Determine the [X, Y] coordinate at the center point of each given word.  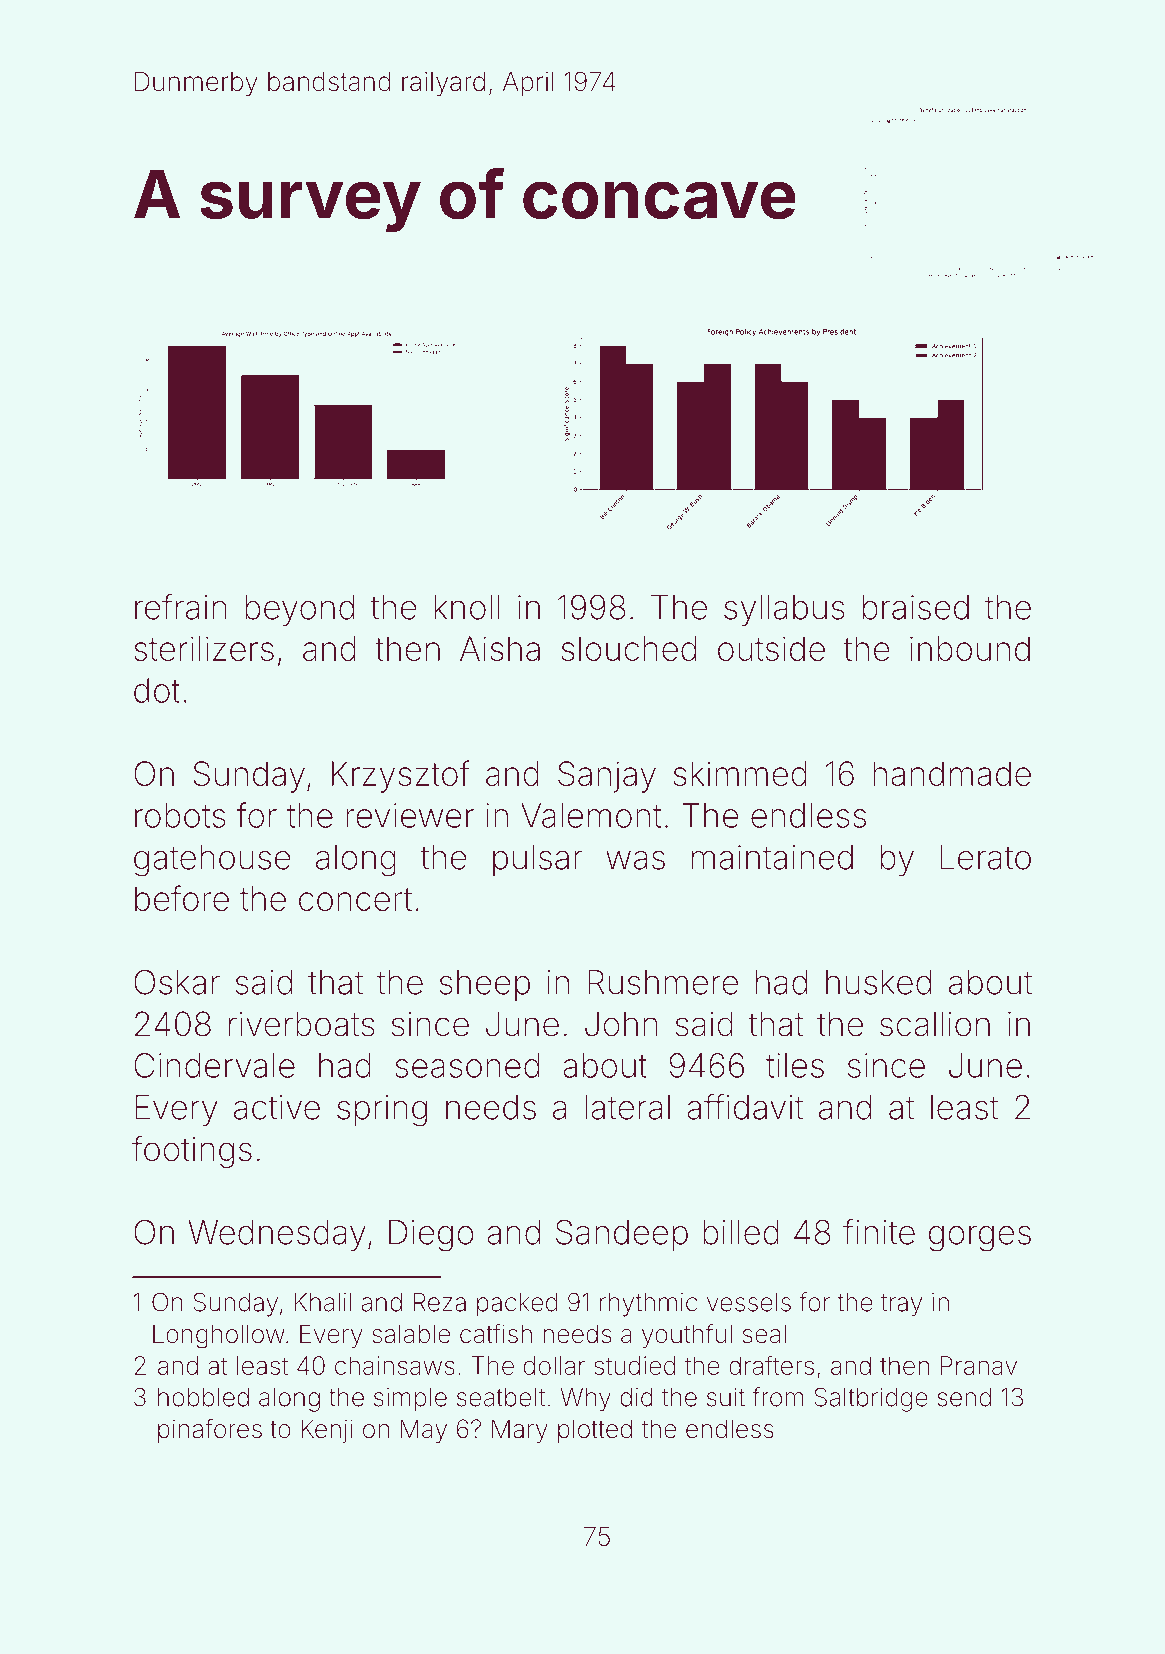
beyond [299, 610]
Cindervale [214, 1065]
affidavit [745, 1107]
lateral [627, 1107]
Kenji [327, 1431]
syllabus [784, 610]
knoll [466, 607]
